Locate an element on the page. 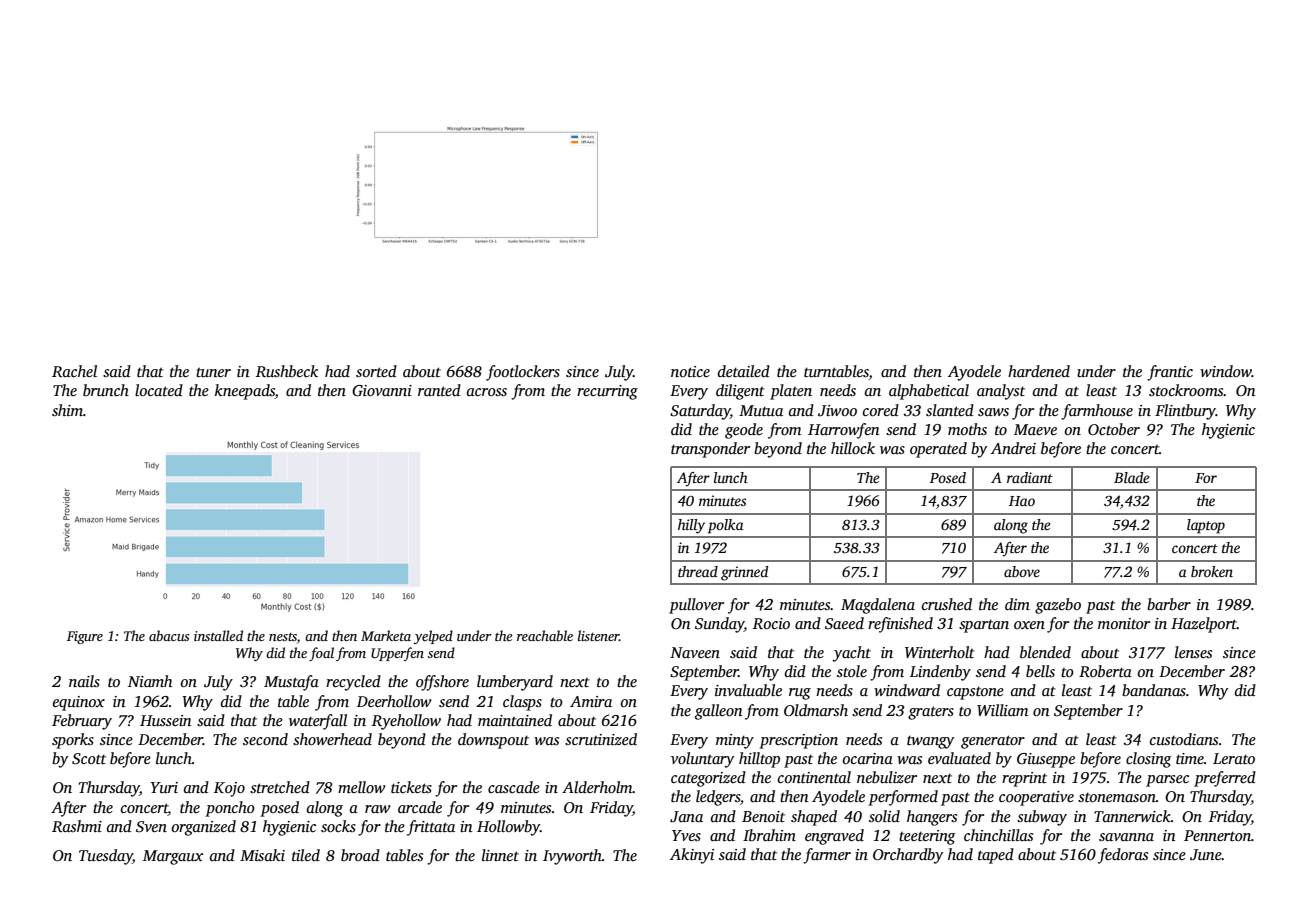  listener is located at coordinates (598, 635).
